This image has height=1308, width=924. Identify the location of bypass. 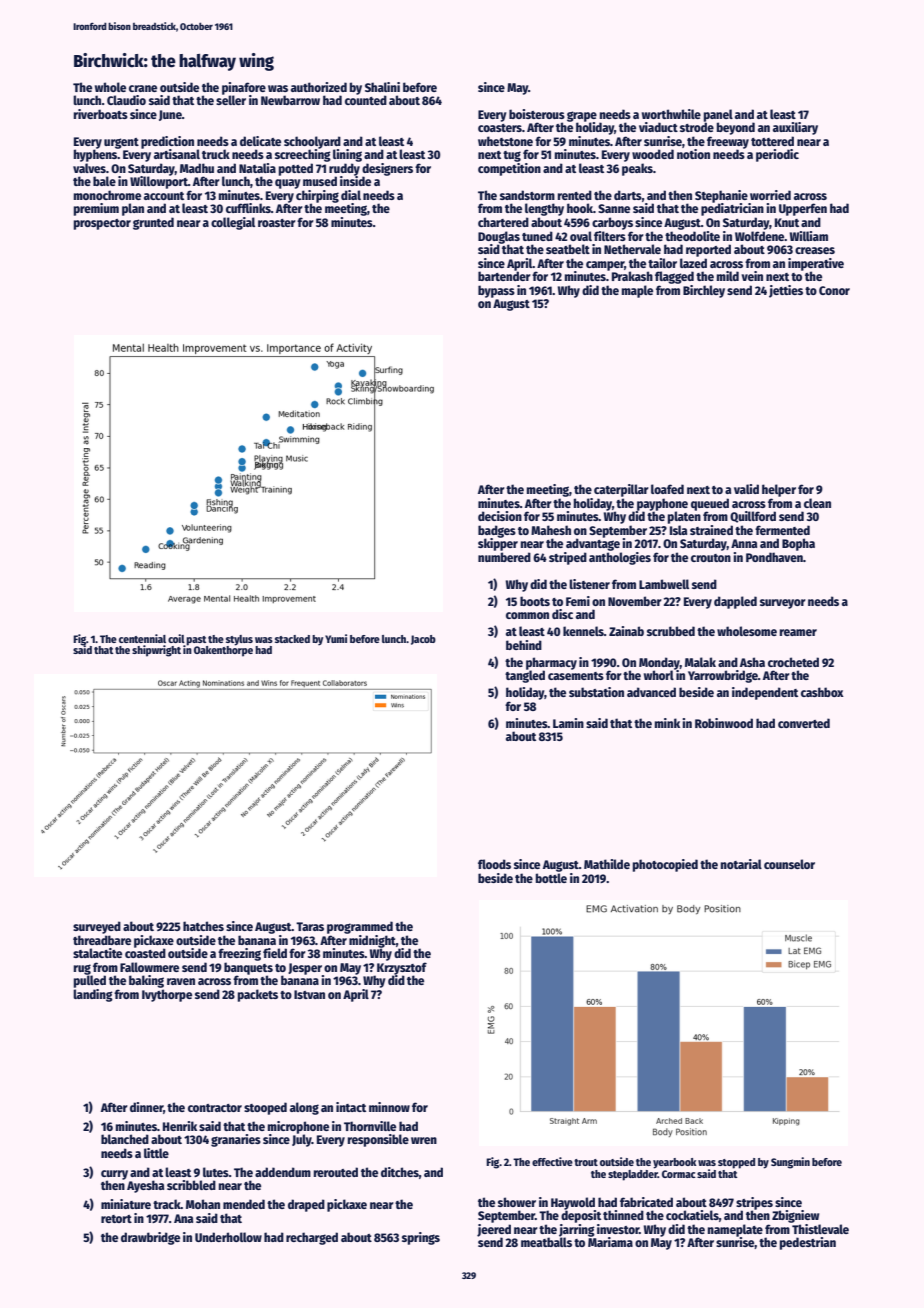
(496, 291).
